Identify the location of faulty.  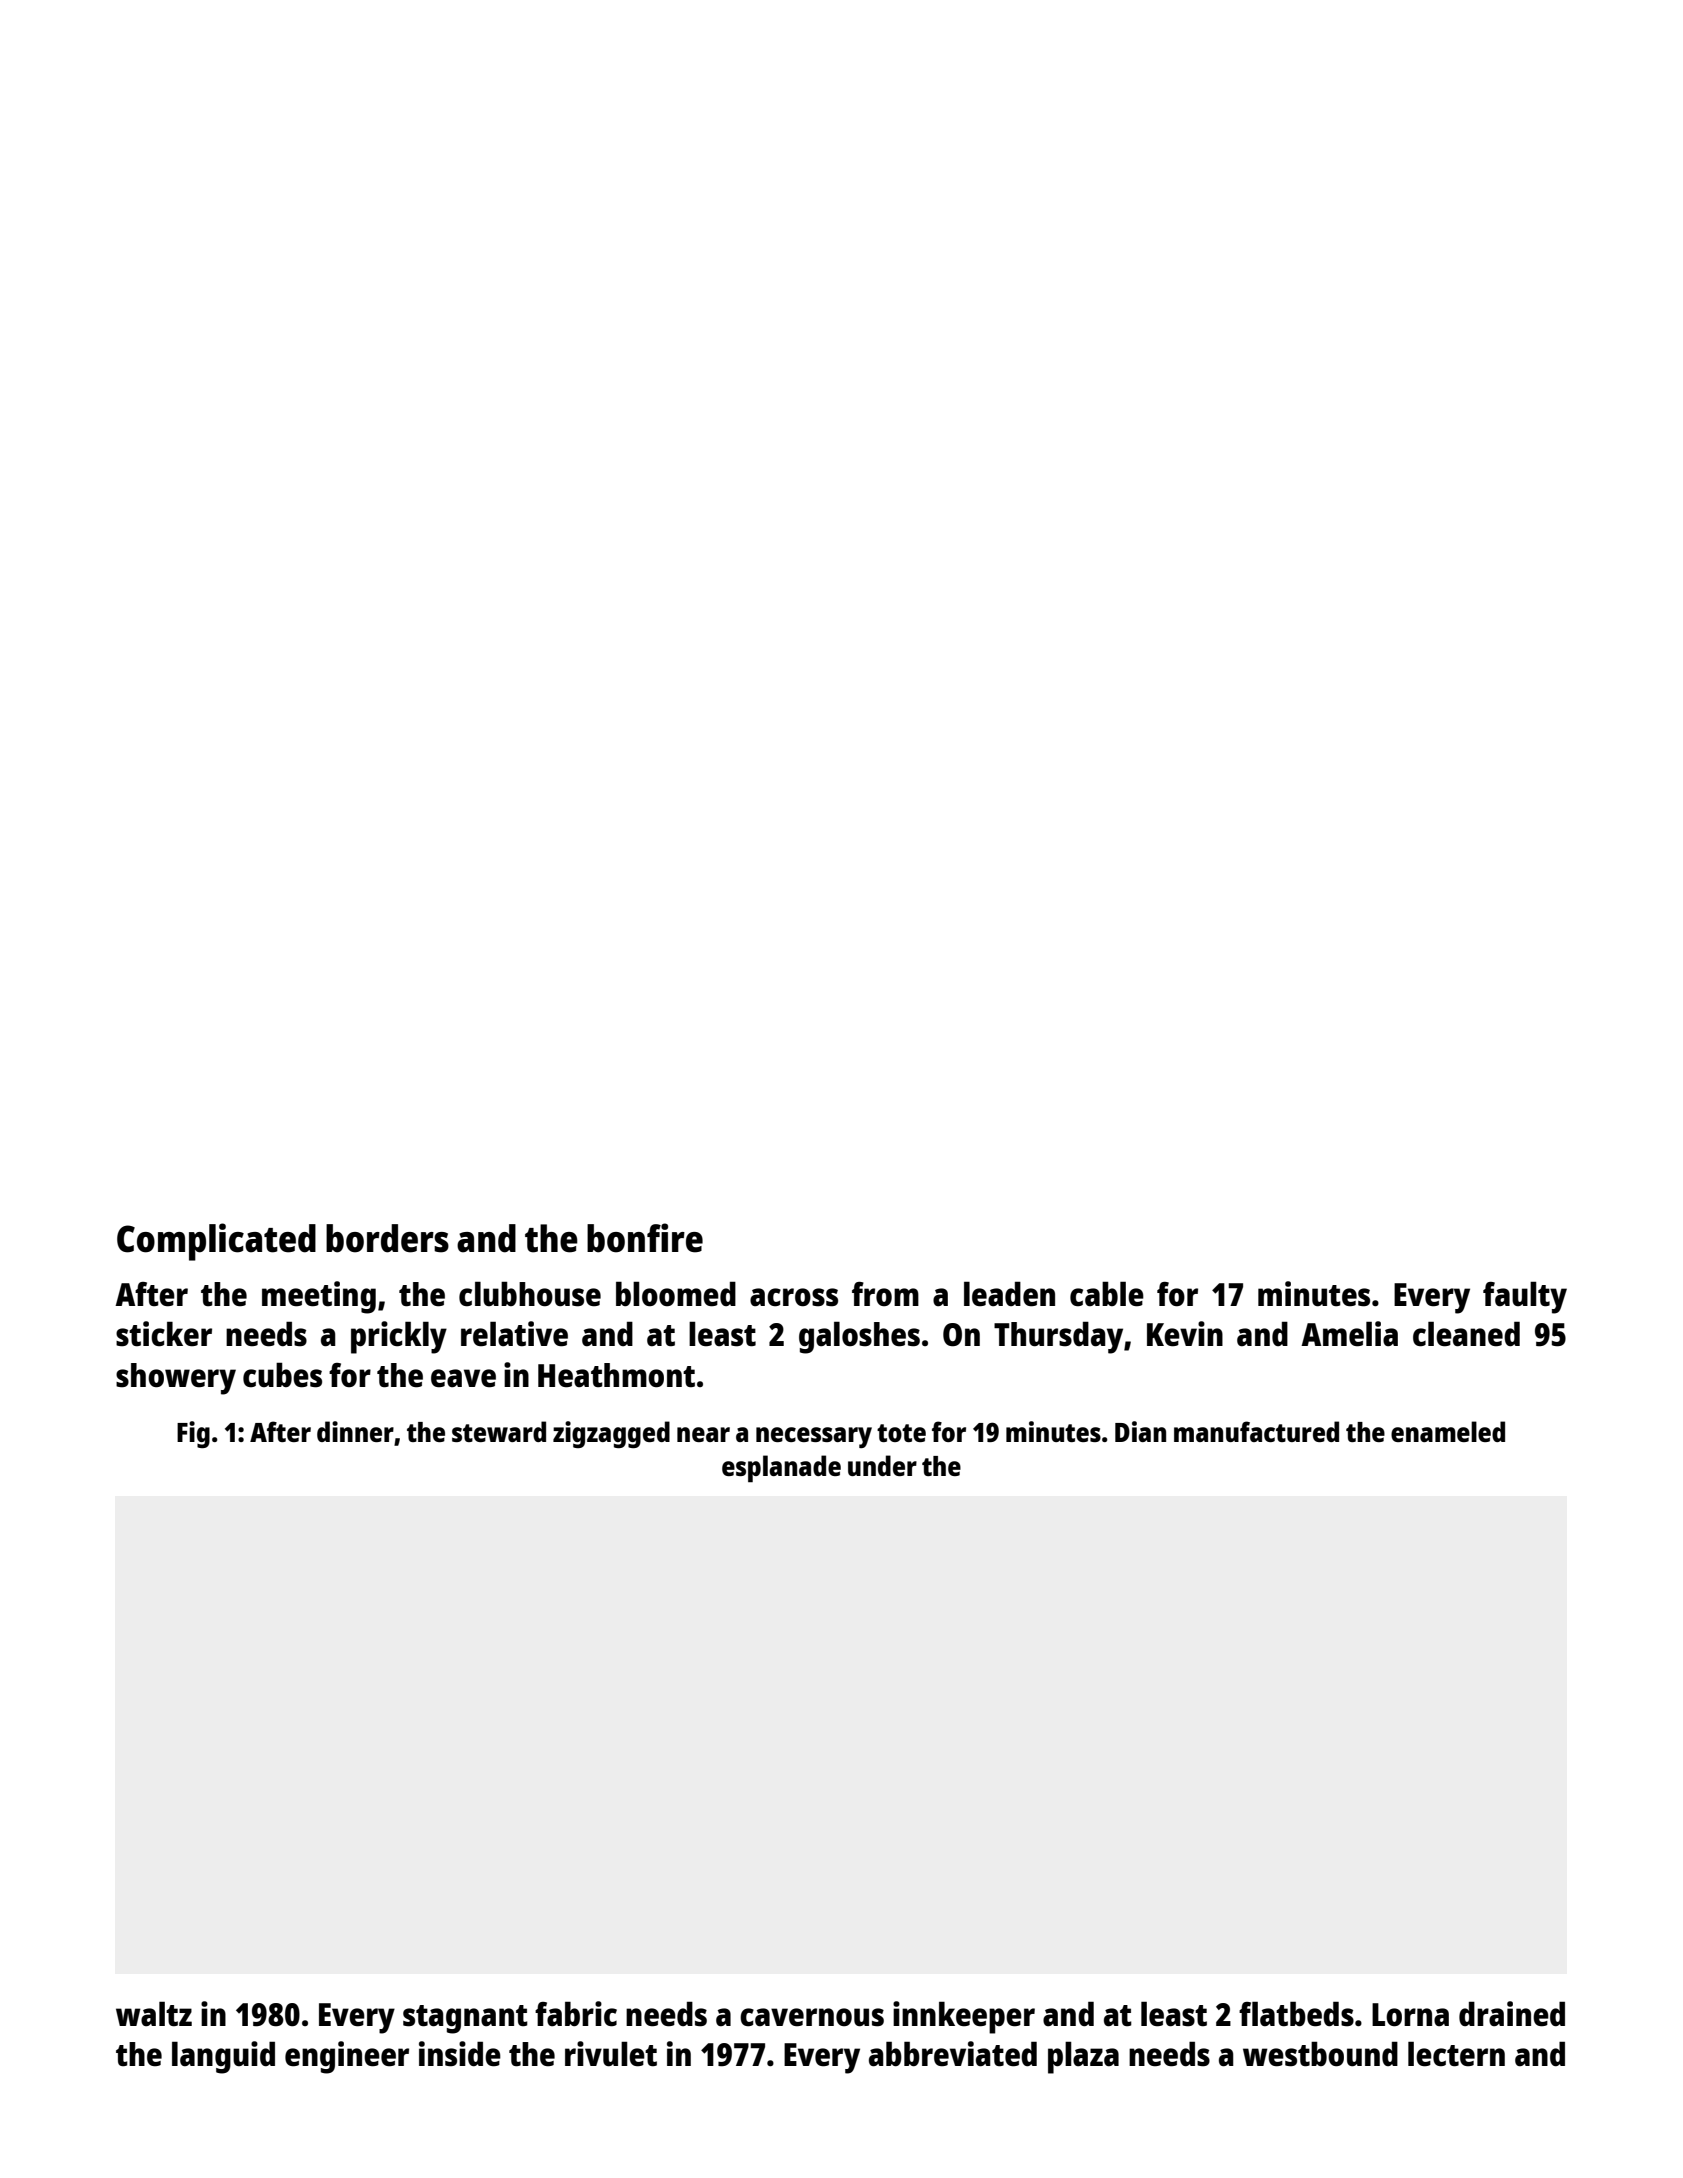
(1525, 1297).
